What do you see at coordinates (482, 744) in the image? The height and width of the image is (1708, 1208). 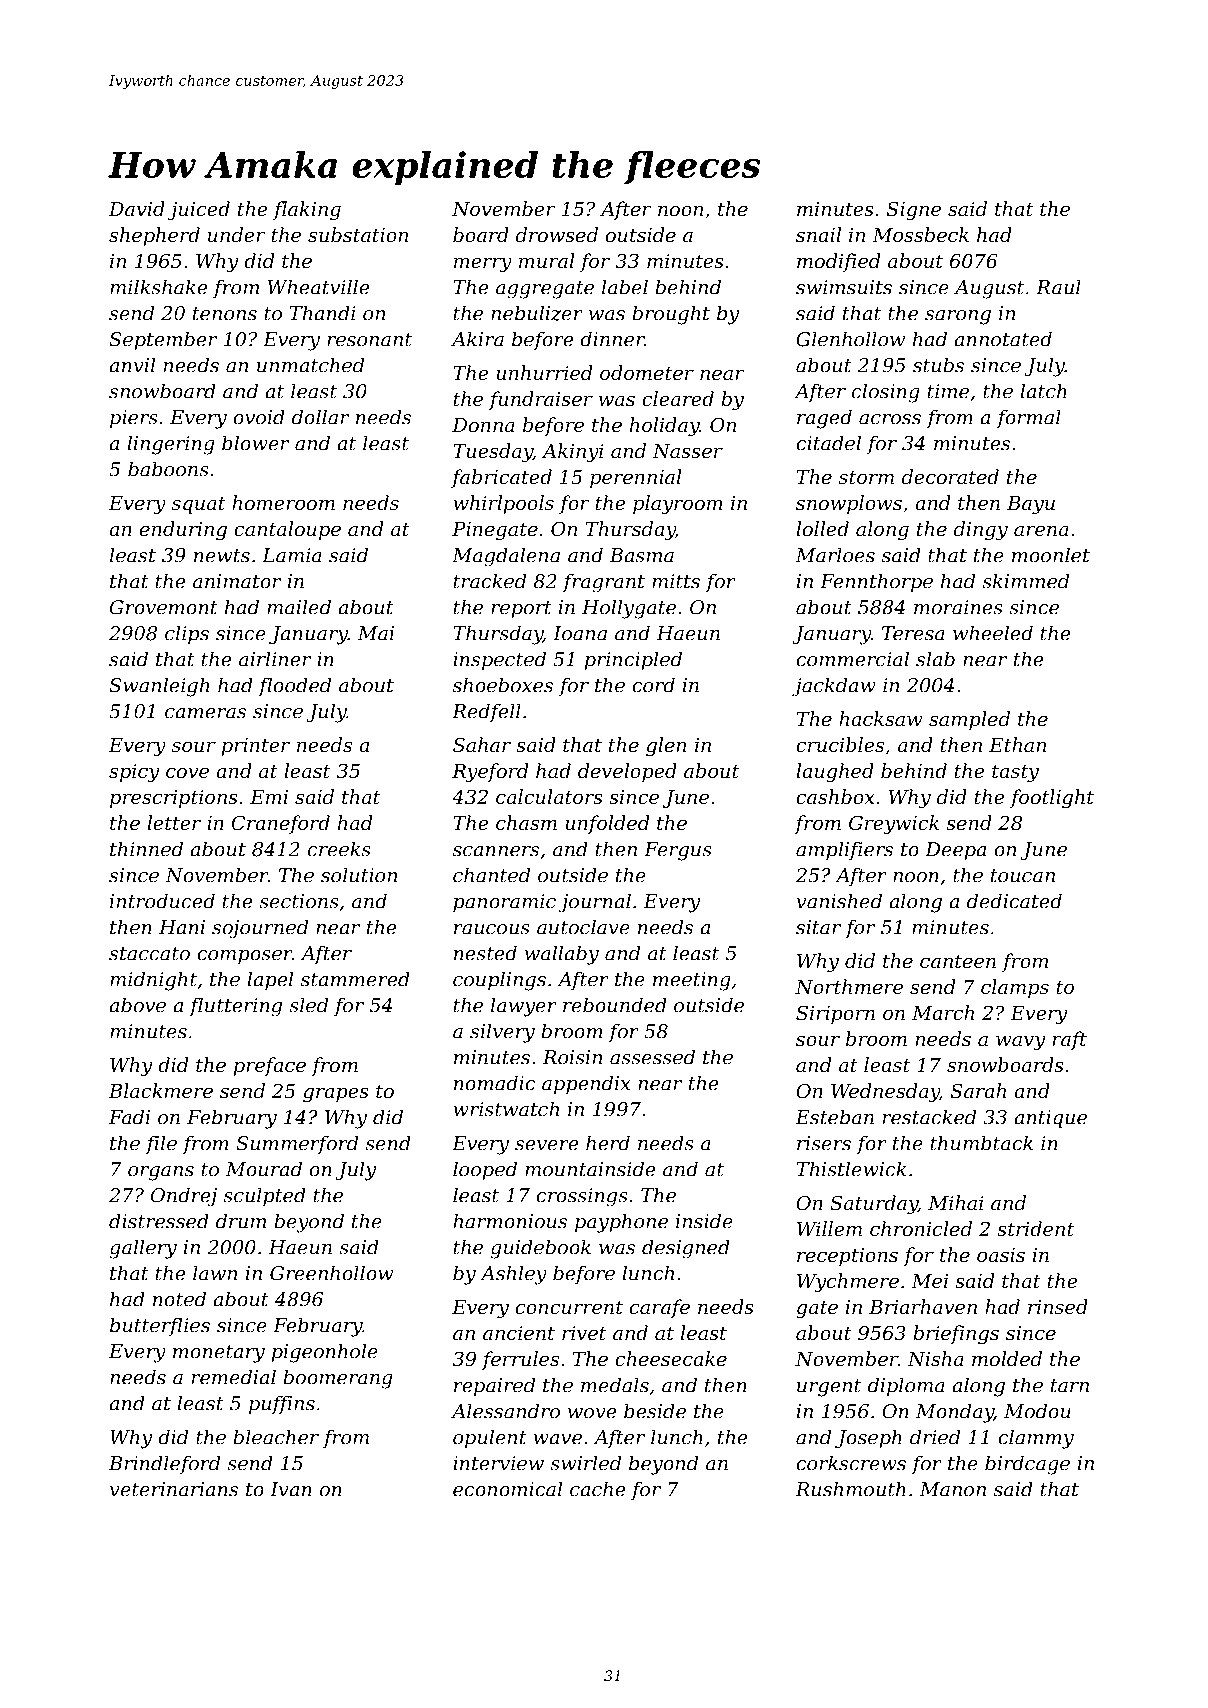 I see `Sahar` at bounding box center [482, 744].
